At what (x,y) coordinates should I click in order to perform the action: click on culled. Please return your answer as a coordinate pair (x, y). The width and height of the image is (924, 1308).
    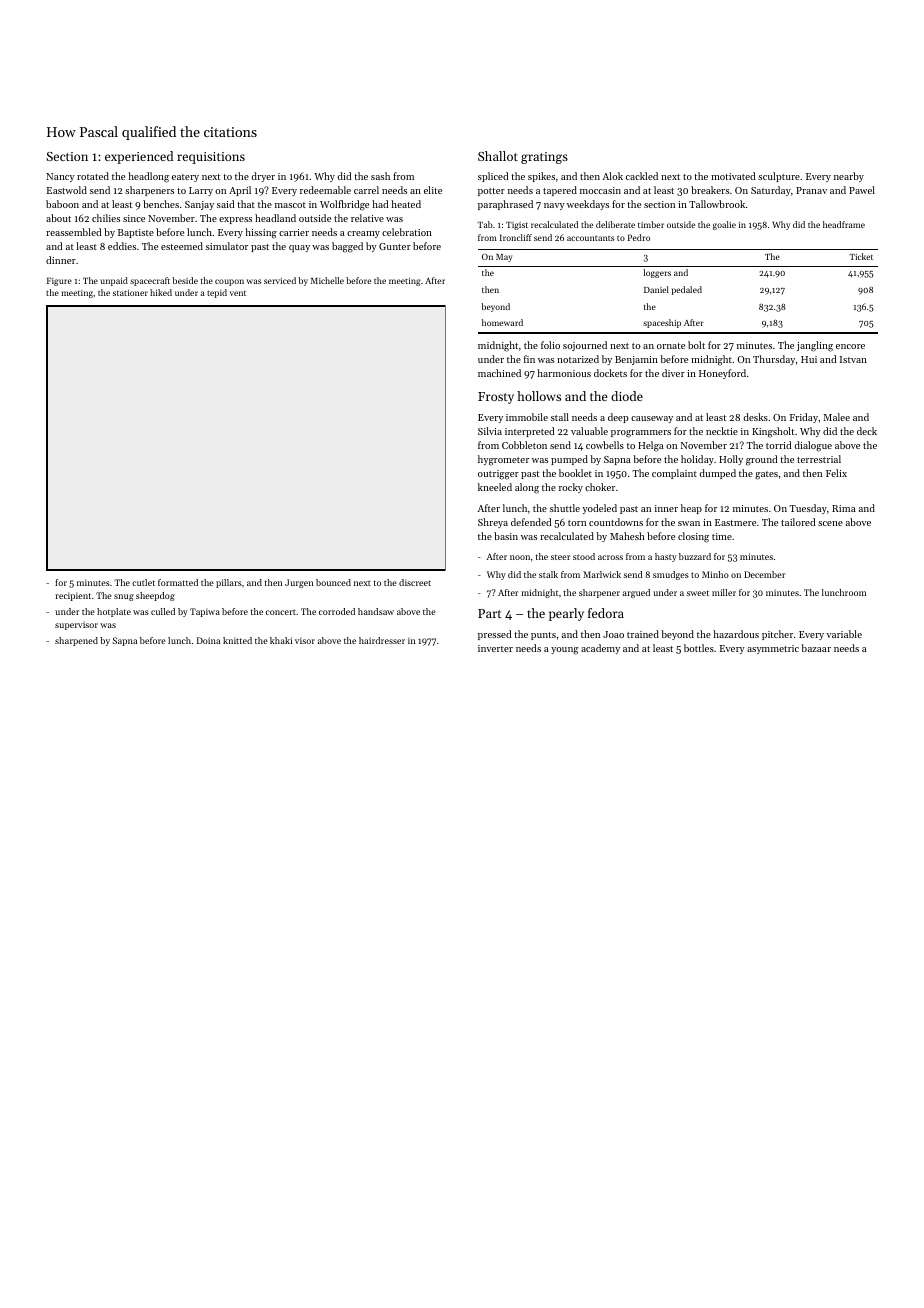
    Looking at the image, I should click on (163, 611).
